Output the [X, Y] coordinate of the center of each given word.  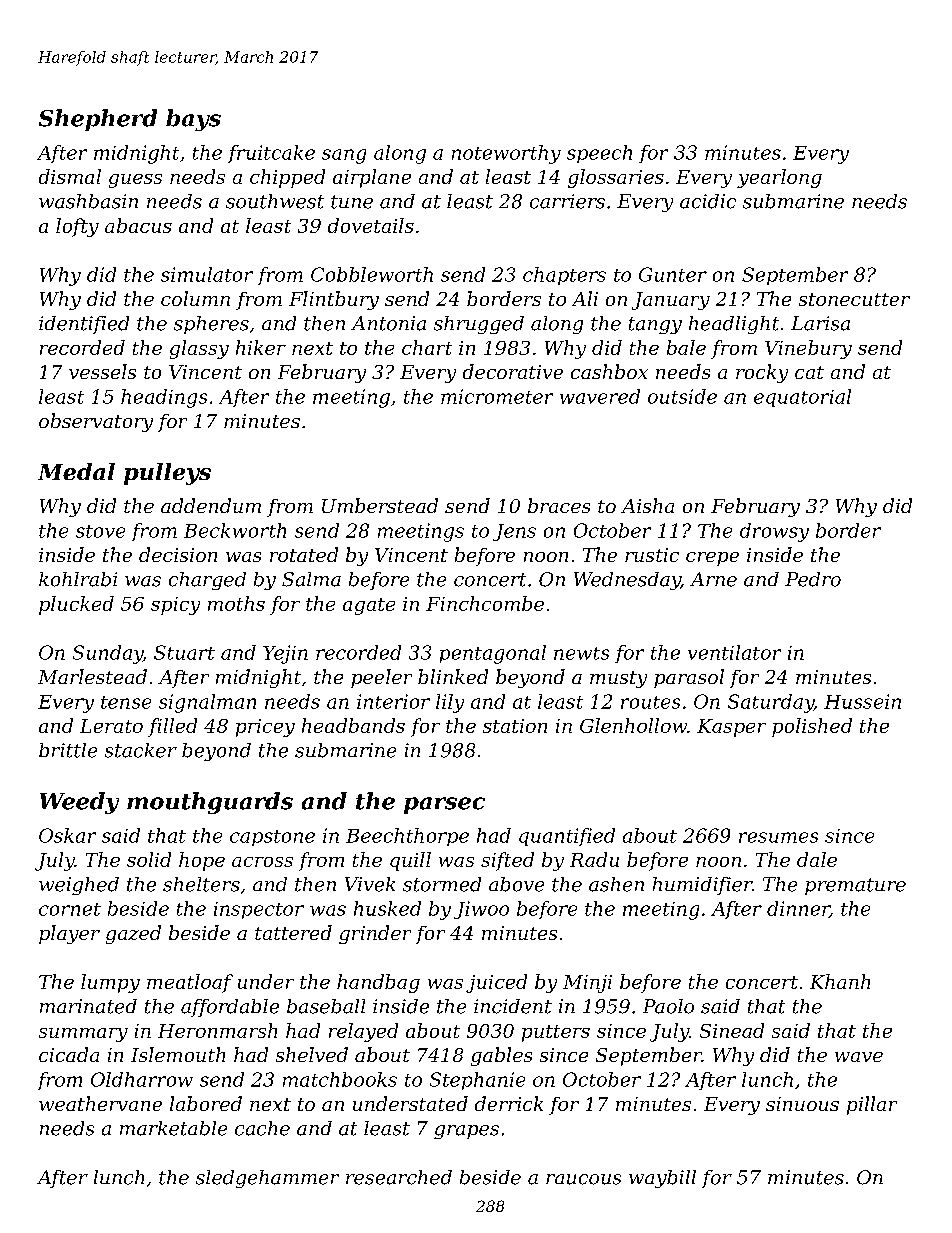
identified [84, 325]
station [515, 726]
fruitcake [271, 154]
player [69, 934]
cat [809, 372]
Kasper [731, 728]
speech [599, 154]
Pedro [813, 579]
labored [206, 1103]
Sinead [732, 1030]
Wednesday [627, 581]
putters [556, 1033]
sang [344, 156]
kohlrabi [78, 579]
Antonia [388, 323]
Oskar [67, 835]
